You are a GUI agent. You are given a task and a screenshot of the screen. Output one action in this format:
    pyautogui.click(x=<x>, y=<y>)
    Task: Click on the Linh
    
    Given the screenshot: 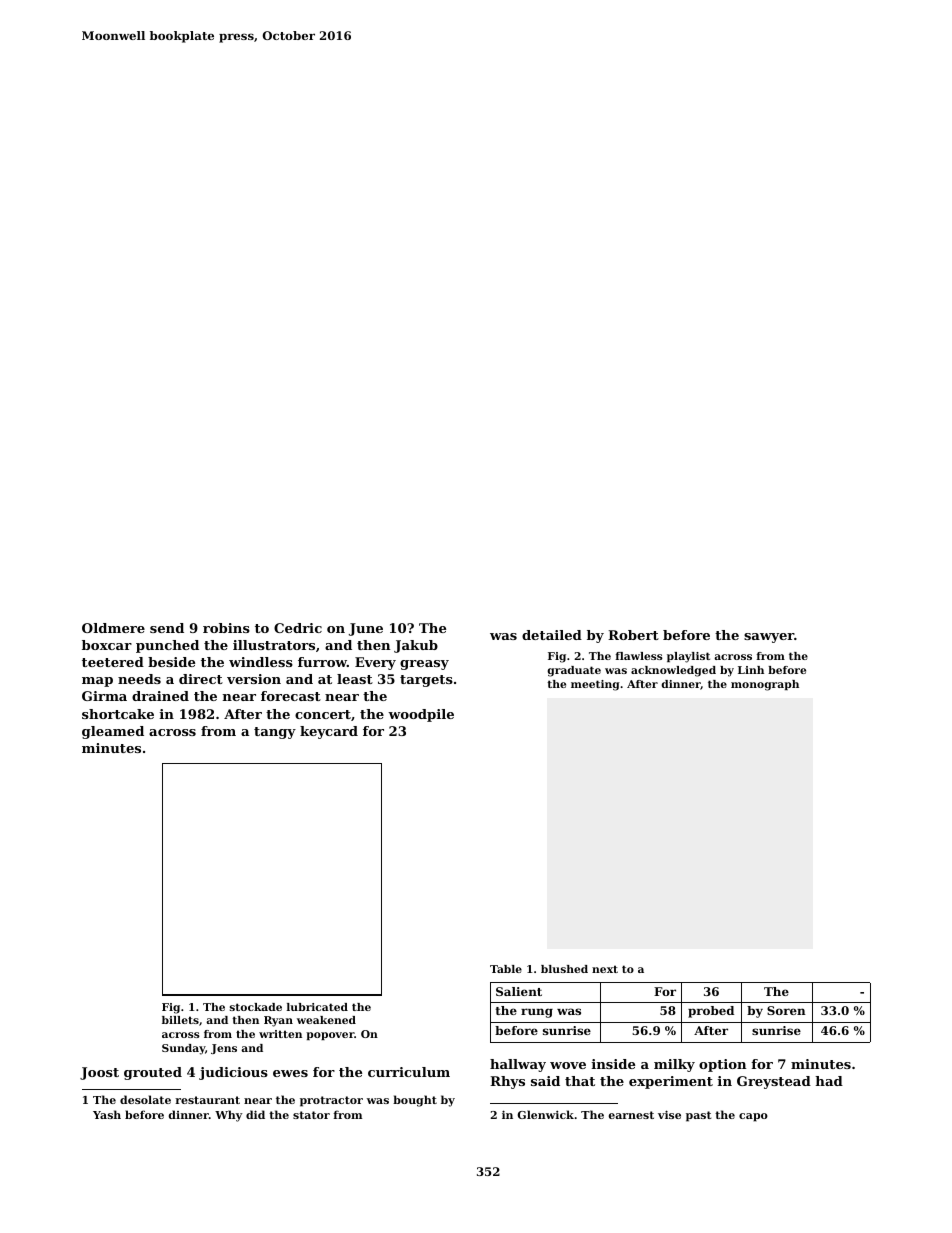 What is the action you would take?
    pyautogui.click(x=751, y=670)
